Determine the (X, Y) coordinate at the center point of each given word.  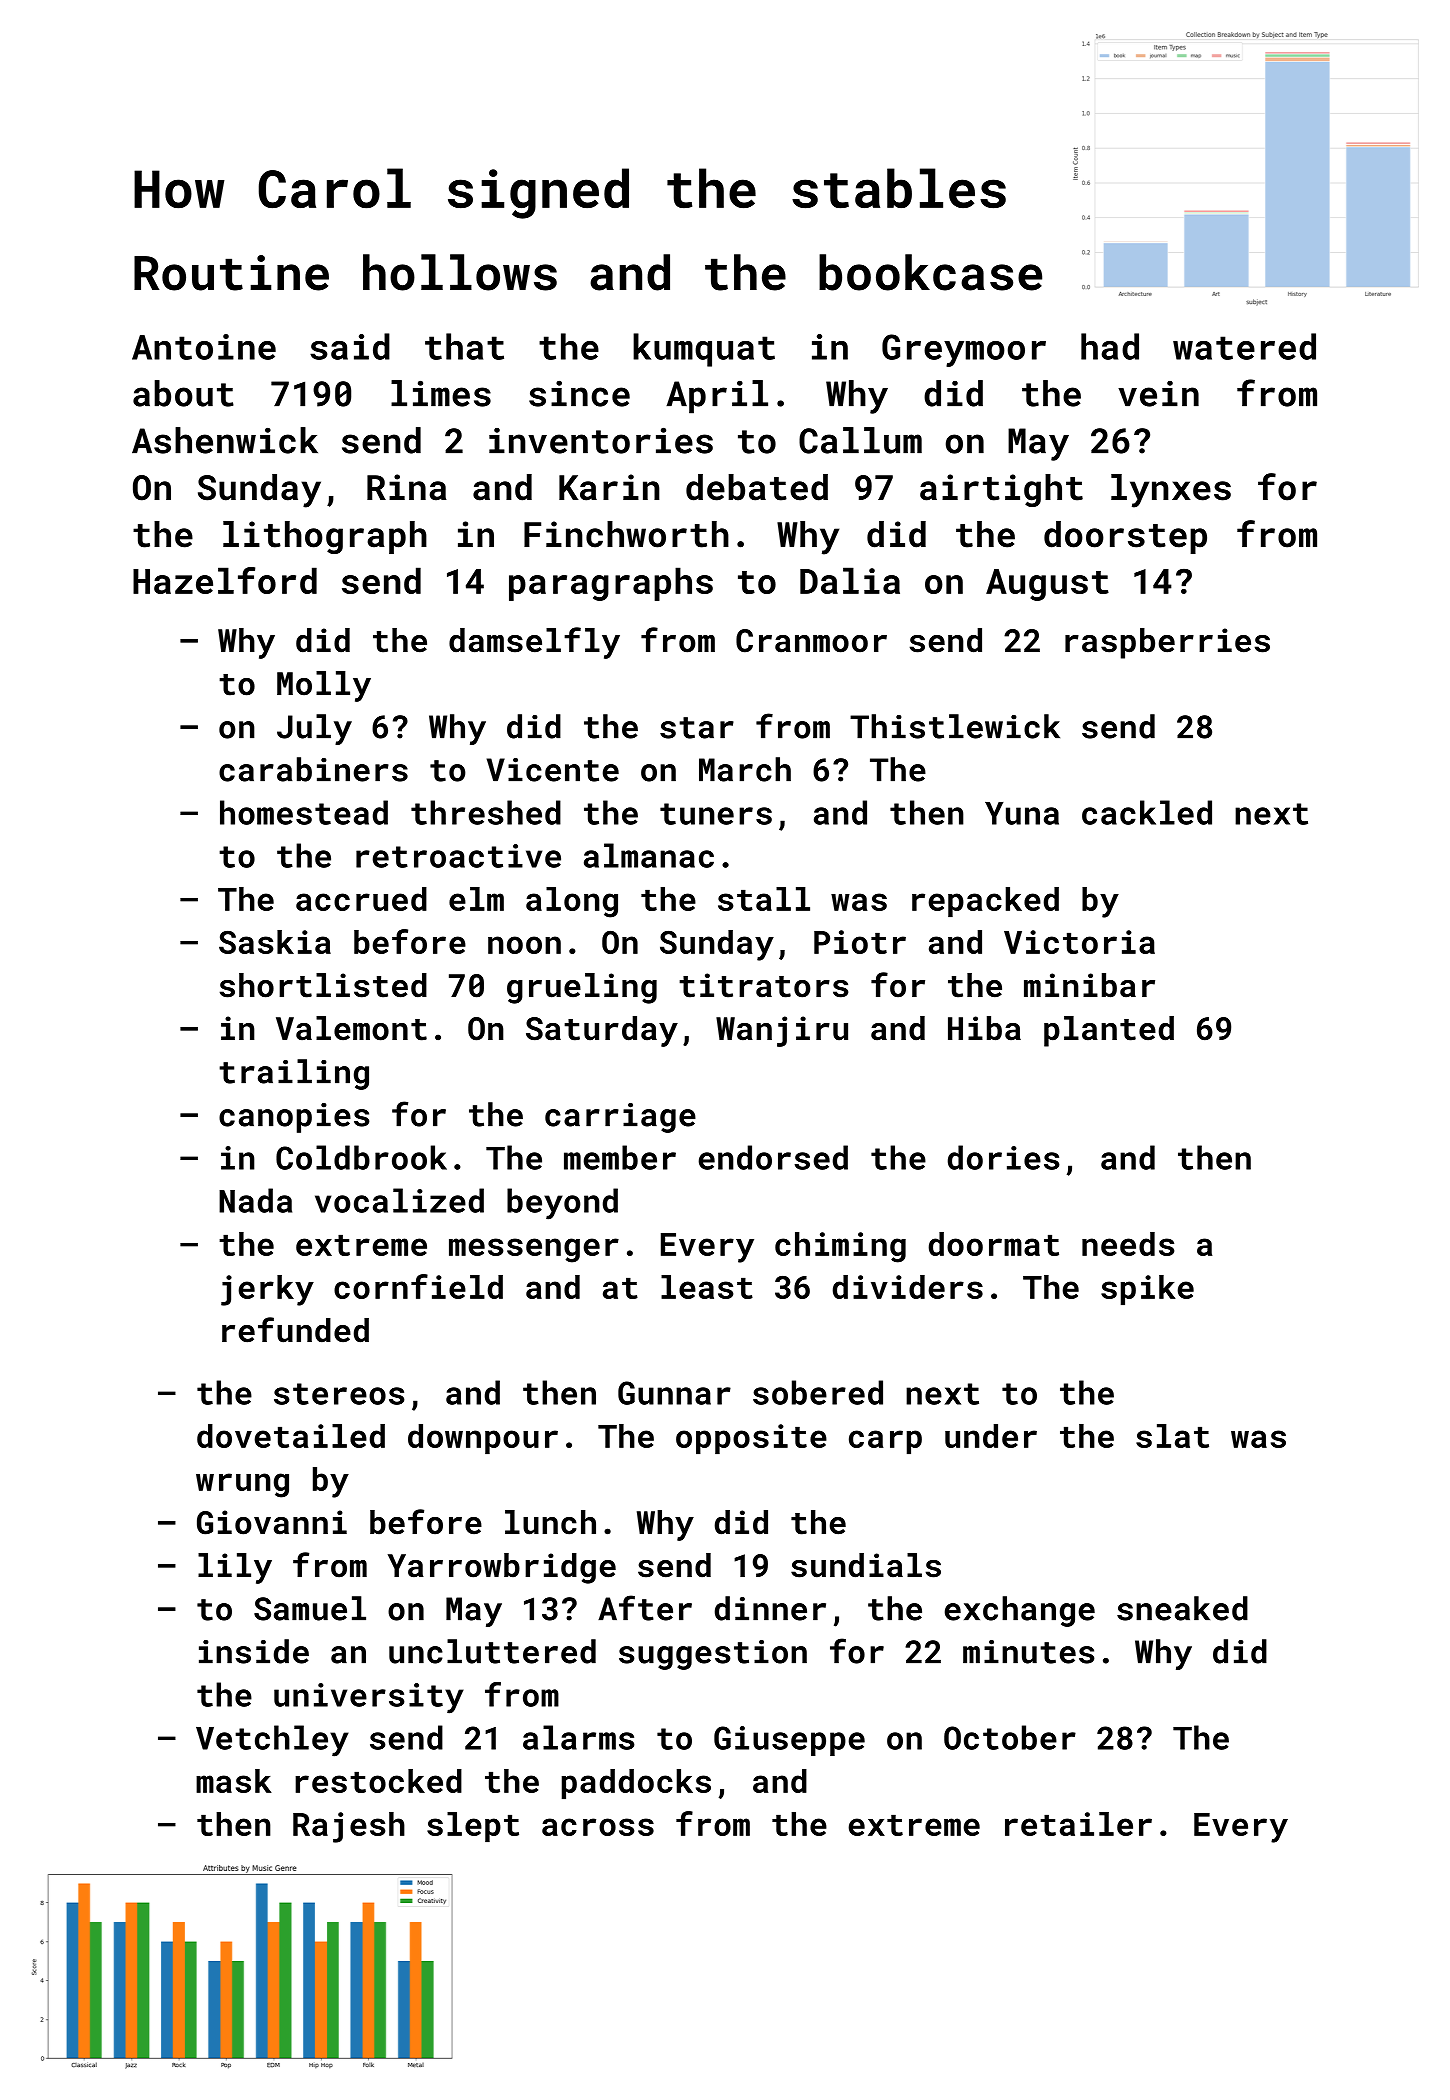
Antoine (204, 347)
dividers (908, 1287)
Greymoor (964, 350)
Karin (609, 487)
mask (234, 1781)
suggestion (713, 1655)
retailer (1078, 1824)
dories (1004, 1157)
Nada (255, 1200)
